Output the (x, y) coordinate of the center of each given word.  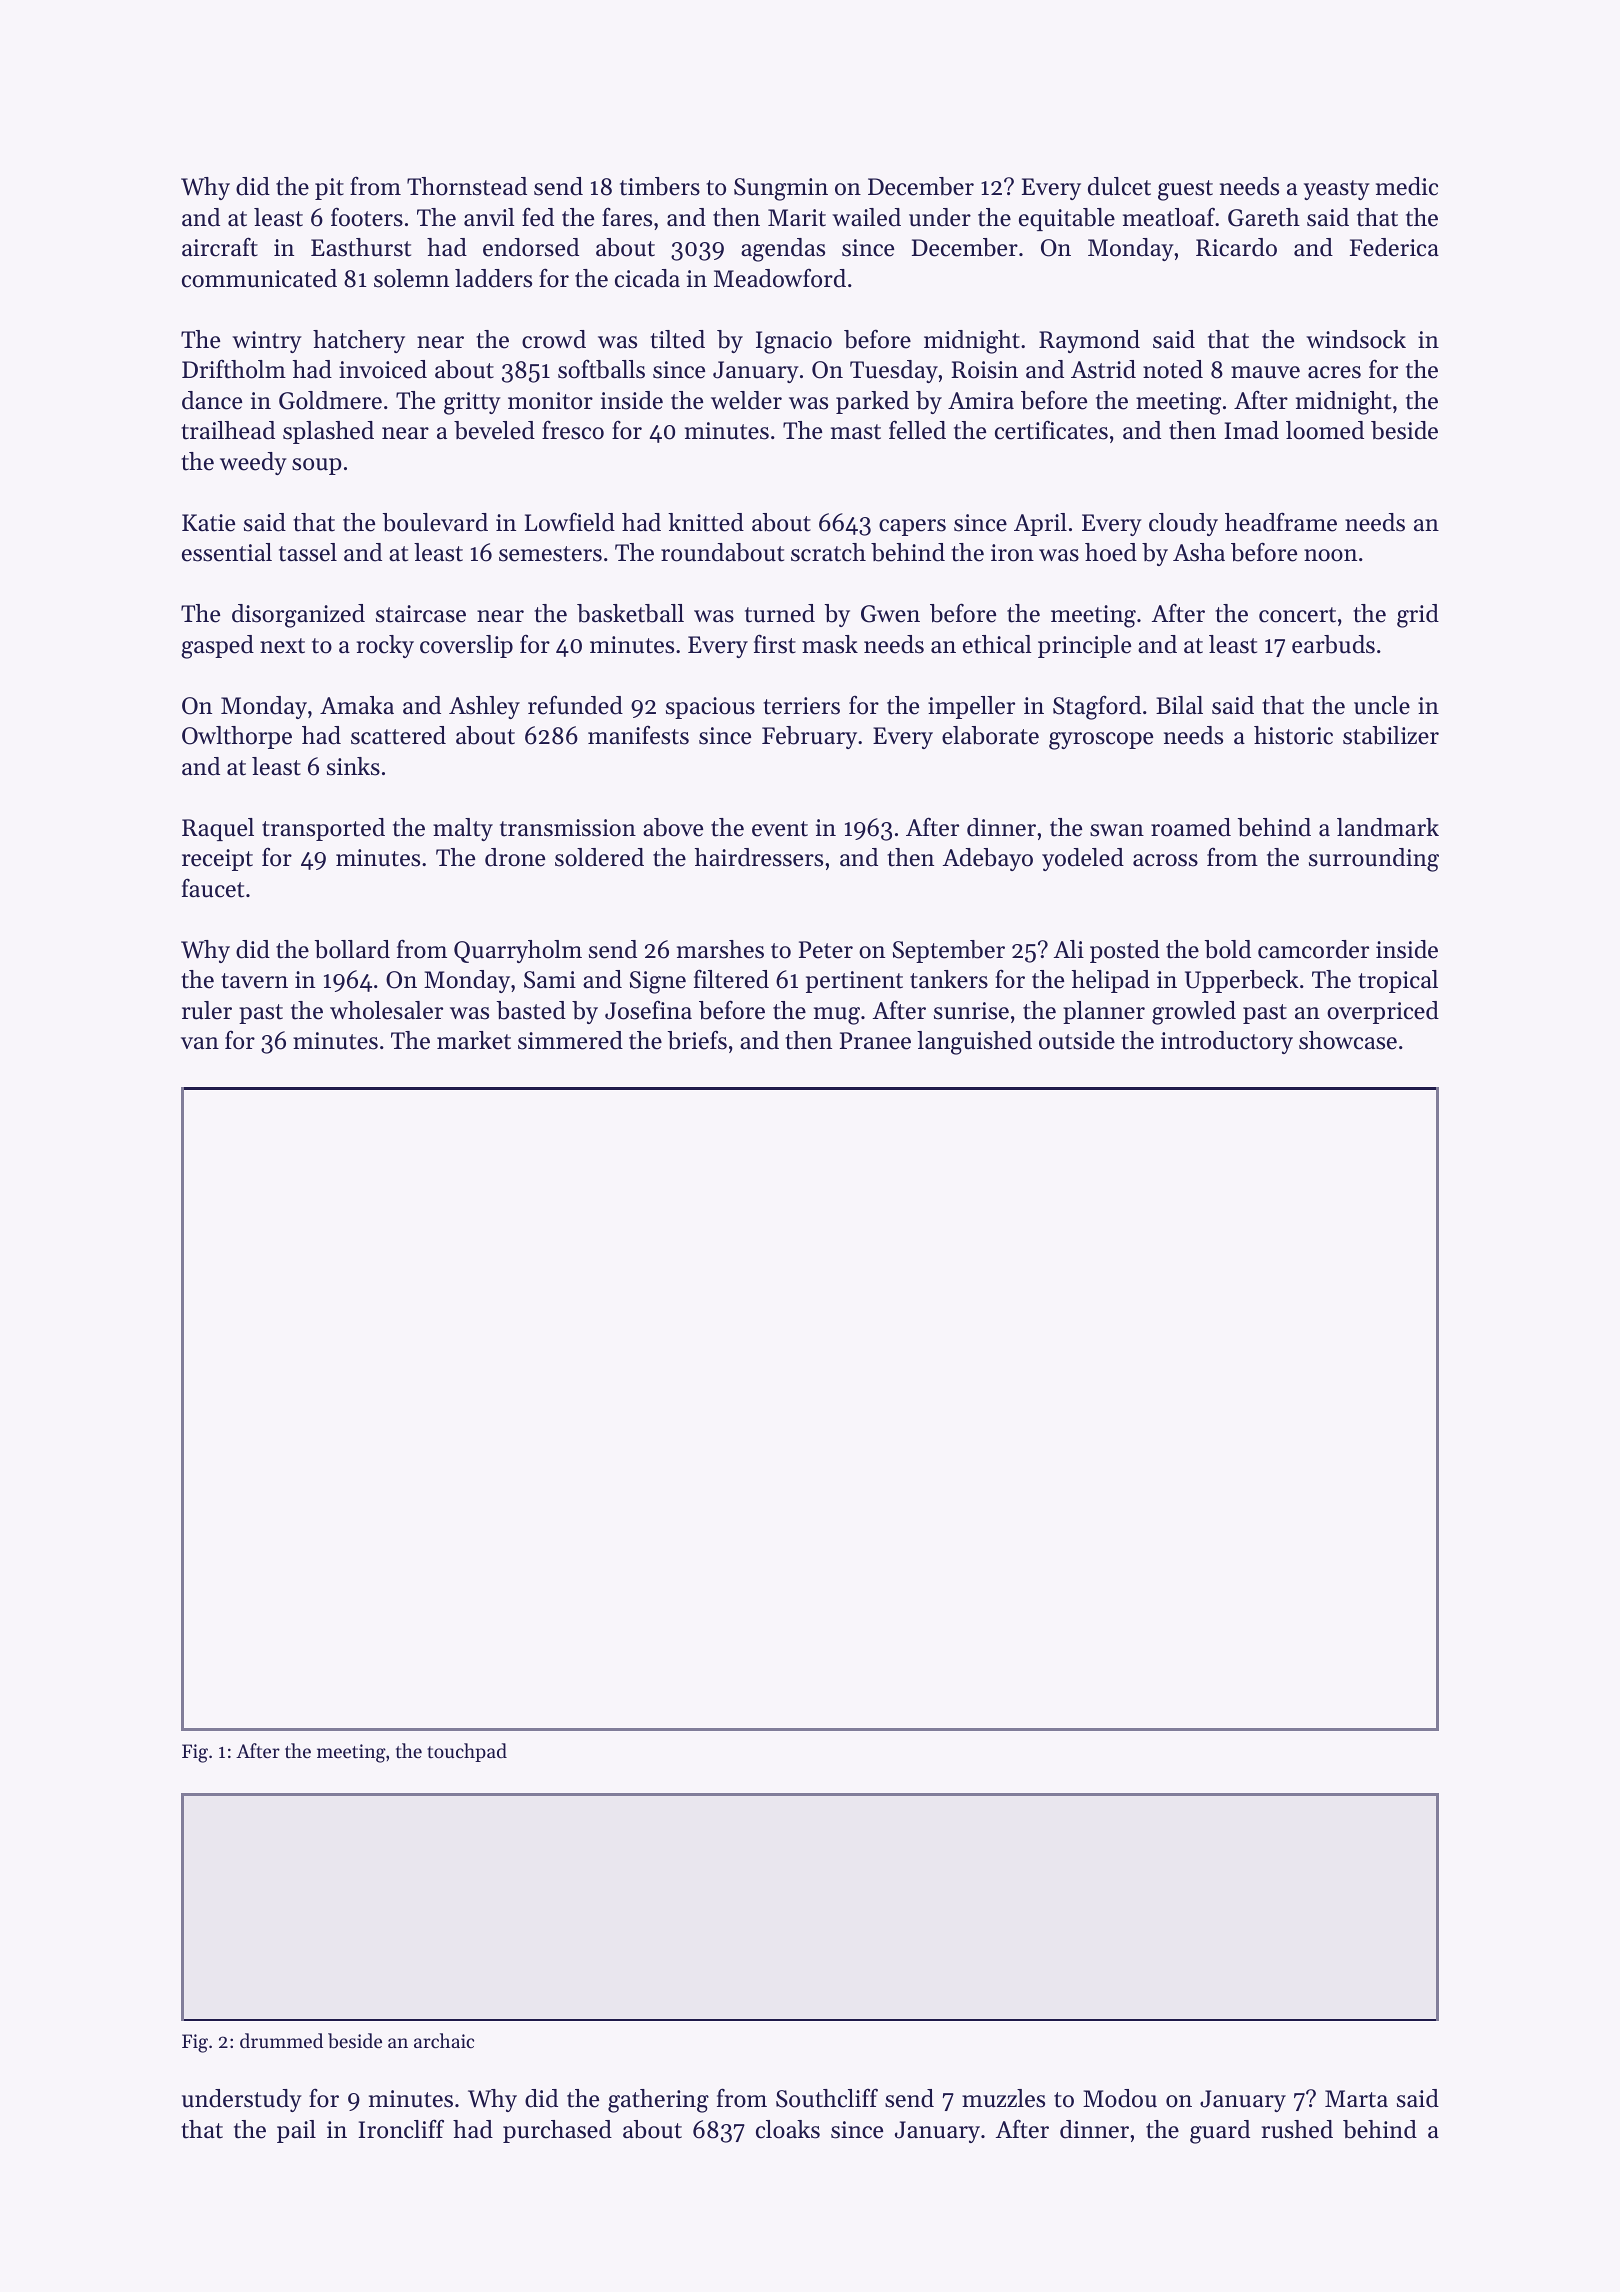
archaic (444, 2040)
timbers (660, 186)
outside (1077, 1040)
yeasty (1337, 190)
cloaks (788, 2129)
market (474, 1040)
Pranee (875, 1041)
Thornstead (467, 186)
